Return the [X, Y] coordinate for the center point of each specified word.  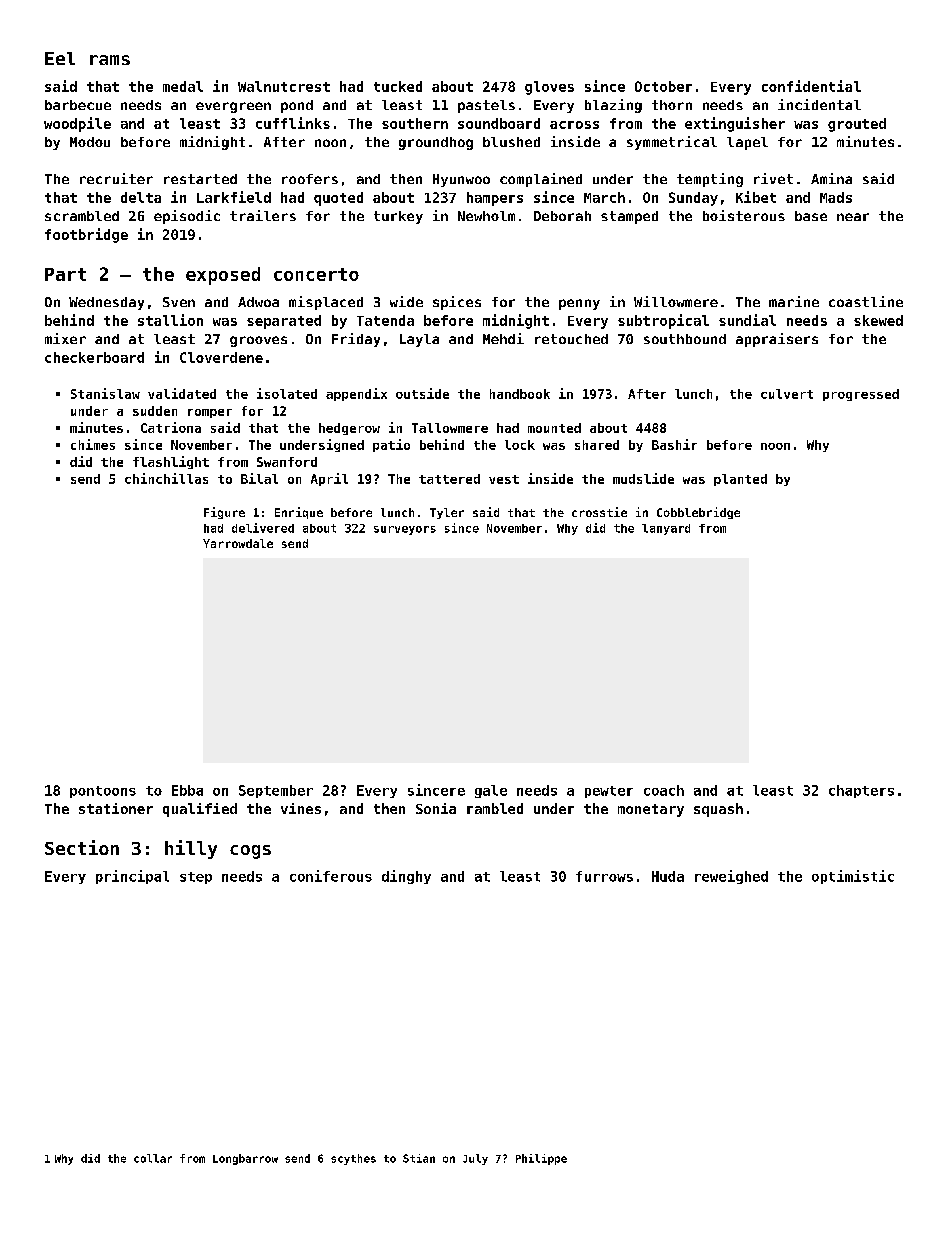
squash [718, 810]
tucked [398, 86]
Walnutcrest [284, 86]
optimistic [853, 877]
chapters [861, 791]
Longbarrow [245, 1159]
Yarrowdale [238, 543]
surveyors [405, 530]
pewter [609, 792]
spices [457, 303]
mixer [65, 338]
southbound [685, 339]
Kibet [756, 197]
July [475, 1159]
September [276, 791]
